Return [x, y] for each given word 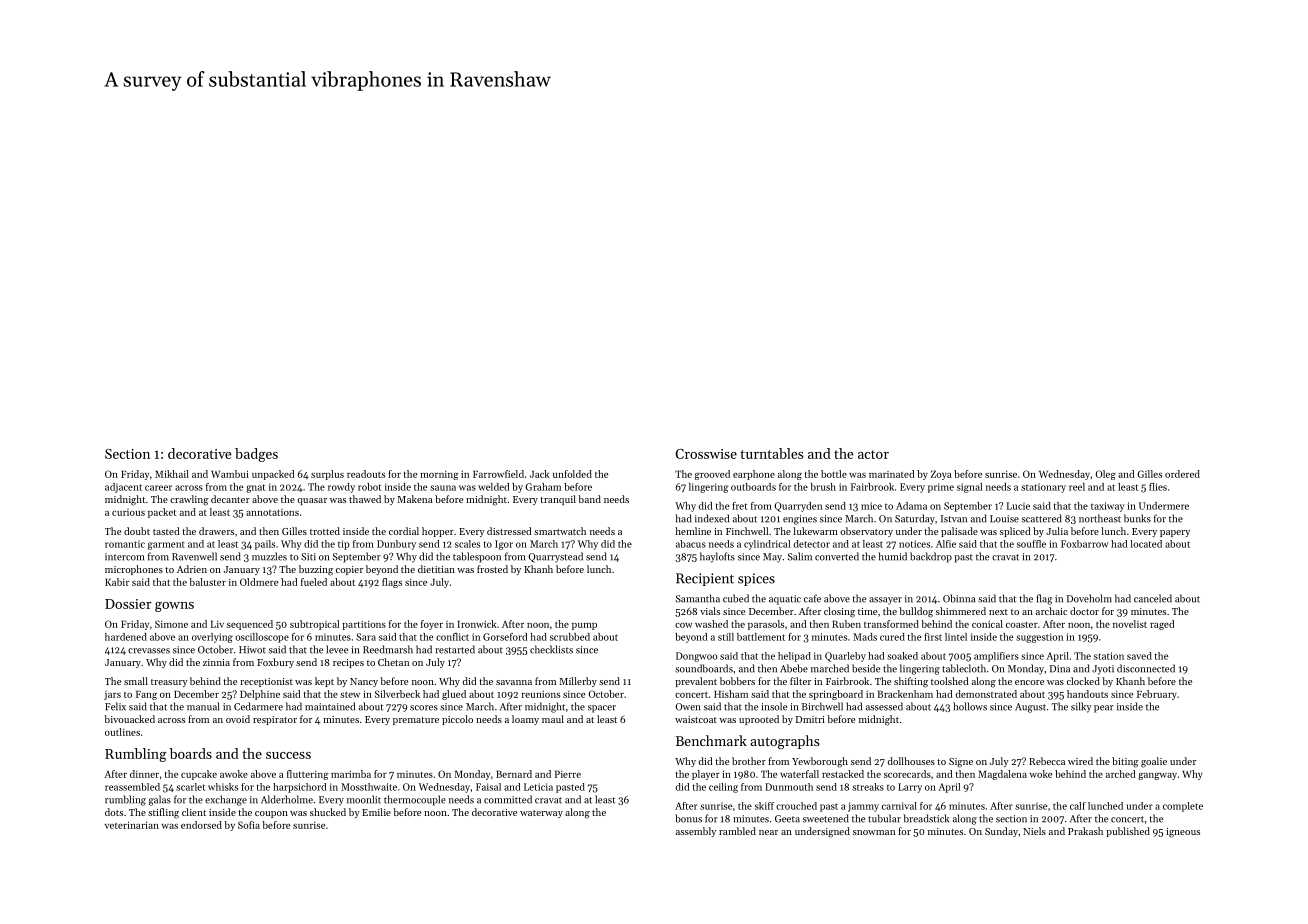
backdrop [931, 557]
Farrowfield [498, 474]
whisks [223, 787]
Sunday [1001, 832]
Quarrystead [555, 557]
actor [873, 454]
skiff [764, 806]
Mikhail [172, 474]
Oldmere [259, 582]
